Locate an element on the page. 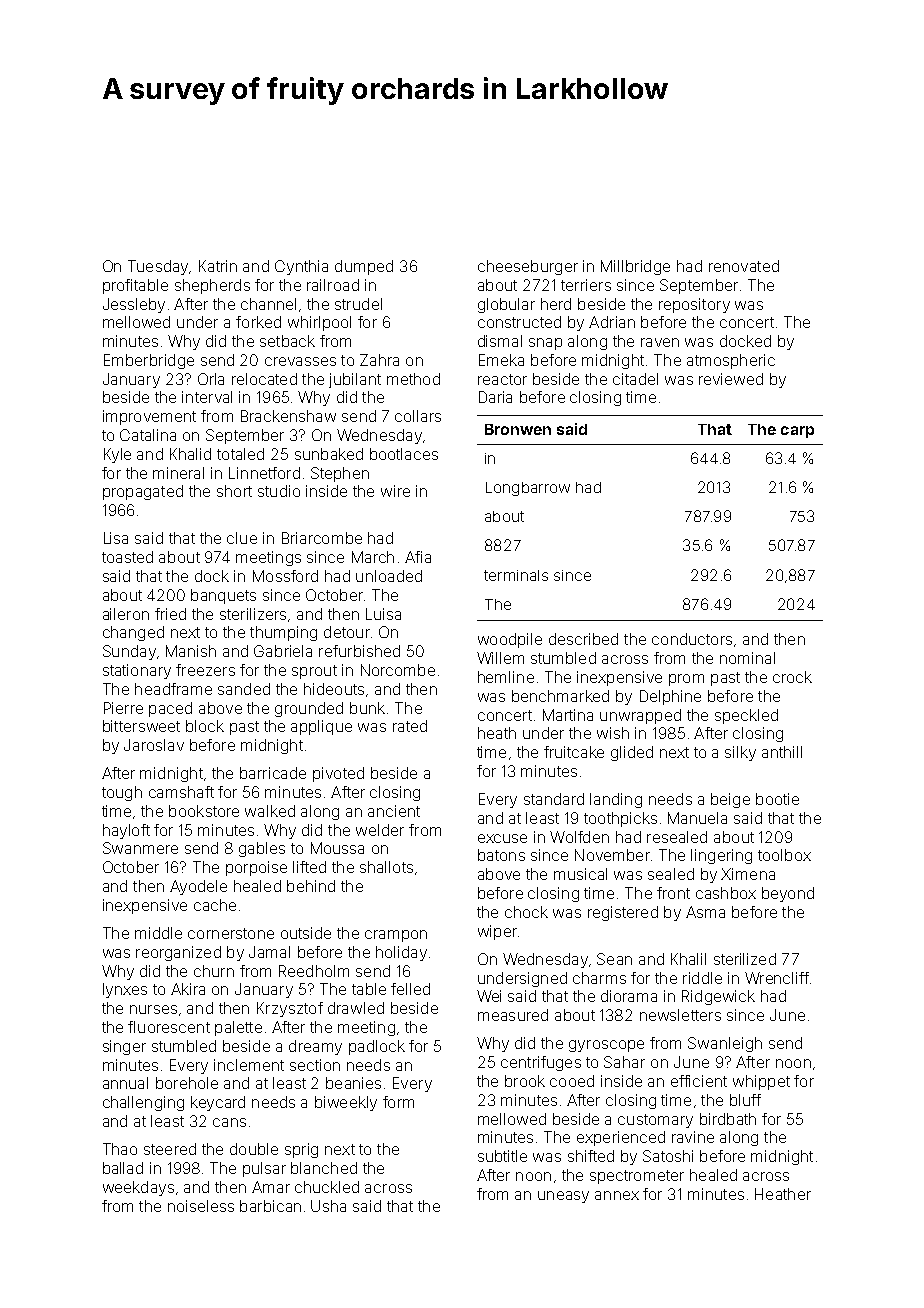 The width and height of the page is (924, 1308). Tuesday is located at coordinates (158, 267).
